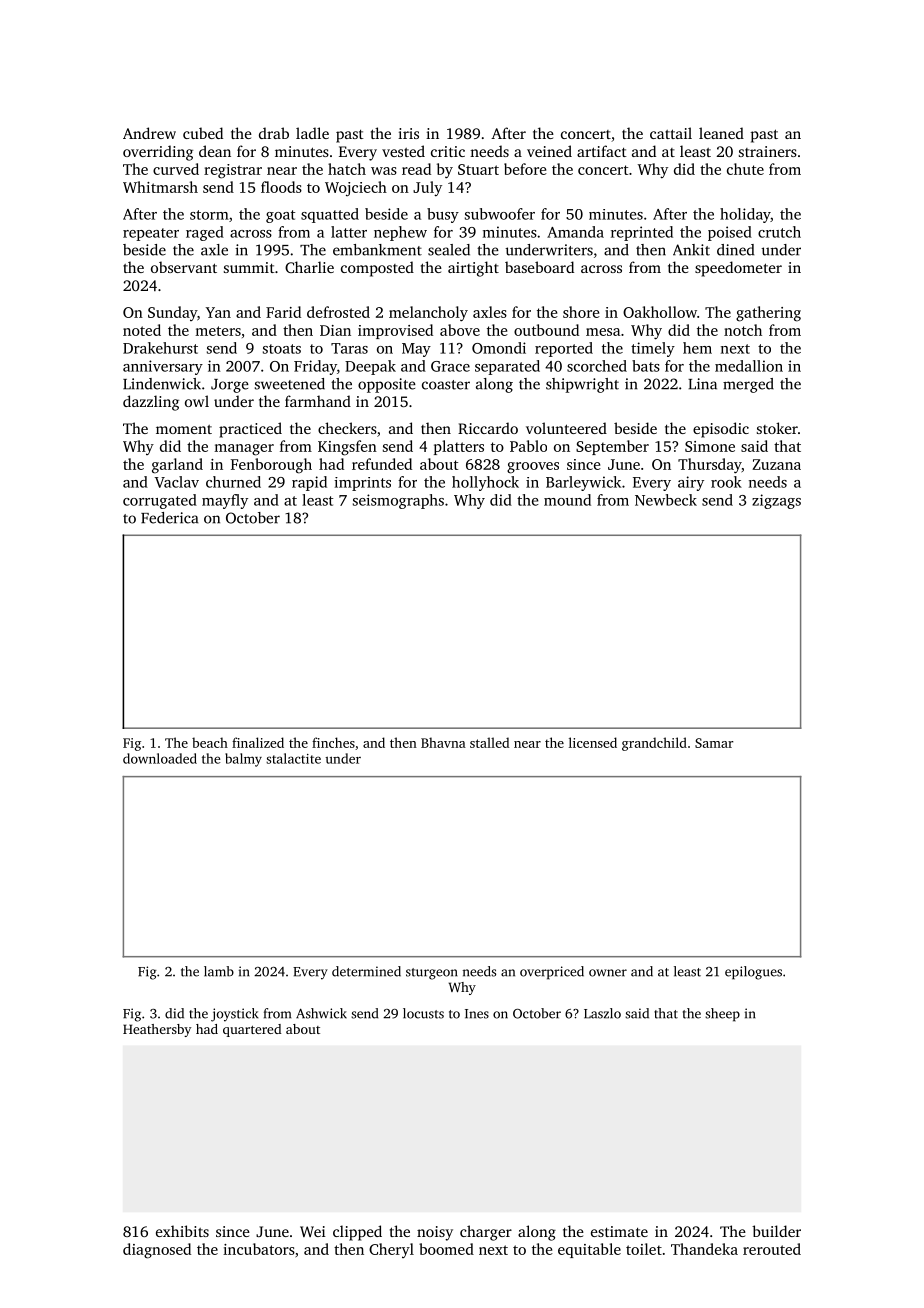 This image has width=924, height=1308. Describe the element at coordinates (443, 742) in the image. I see `Bhavna` at that location.
